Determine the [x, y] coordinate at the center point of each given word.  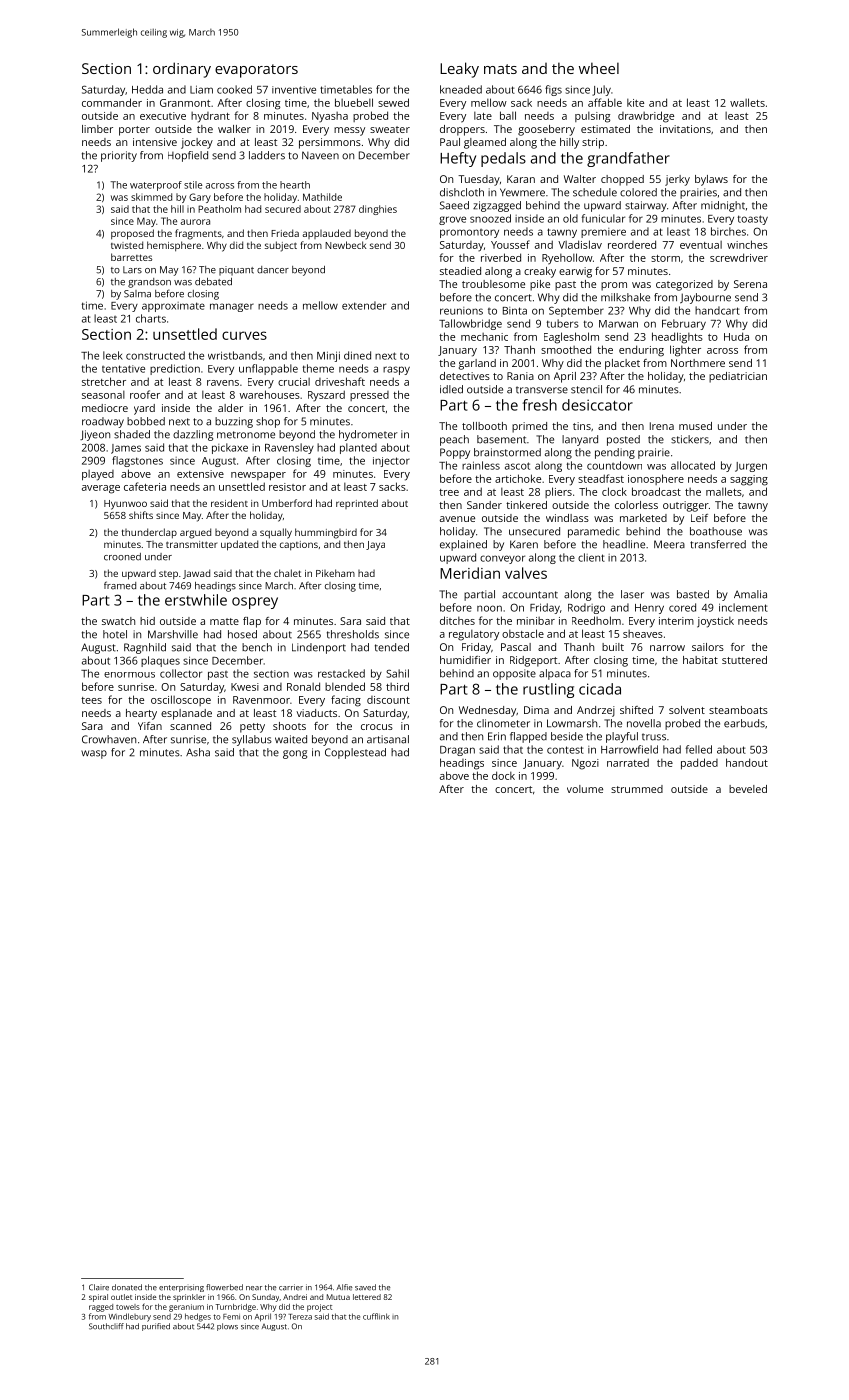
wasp [94, 754]
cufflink [376, 1316]
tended [392, 647]
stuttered [744, 660]
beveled [748, 789]
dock [503, 775]
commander [112, 102]
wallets [747, 102]
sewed [393, 102]
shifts [141, 515]
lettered [367, 1297]
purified [156, 1327]
